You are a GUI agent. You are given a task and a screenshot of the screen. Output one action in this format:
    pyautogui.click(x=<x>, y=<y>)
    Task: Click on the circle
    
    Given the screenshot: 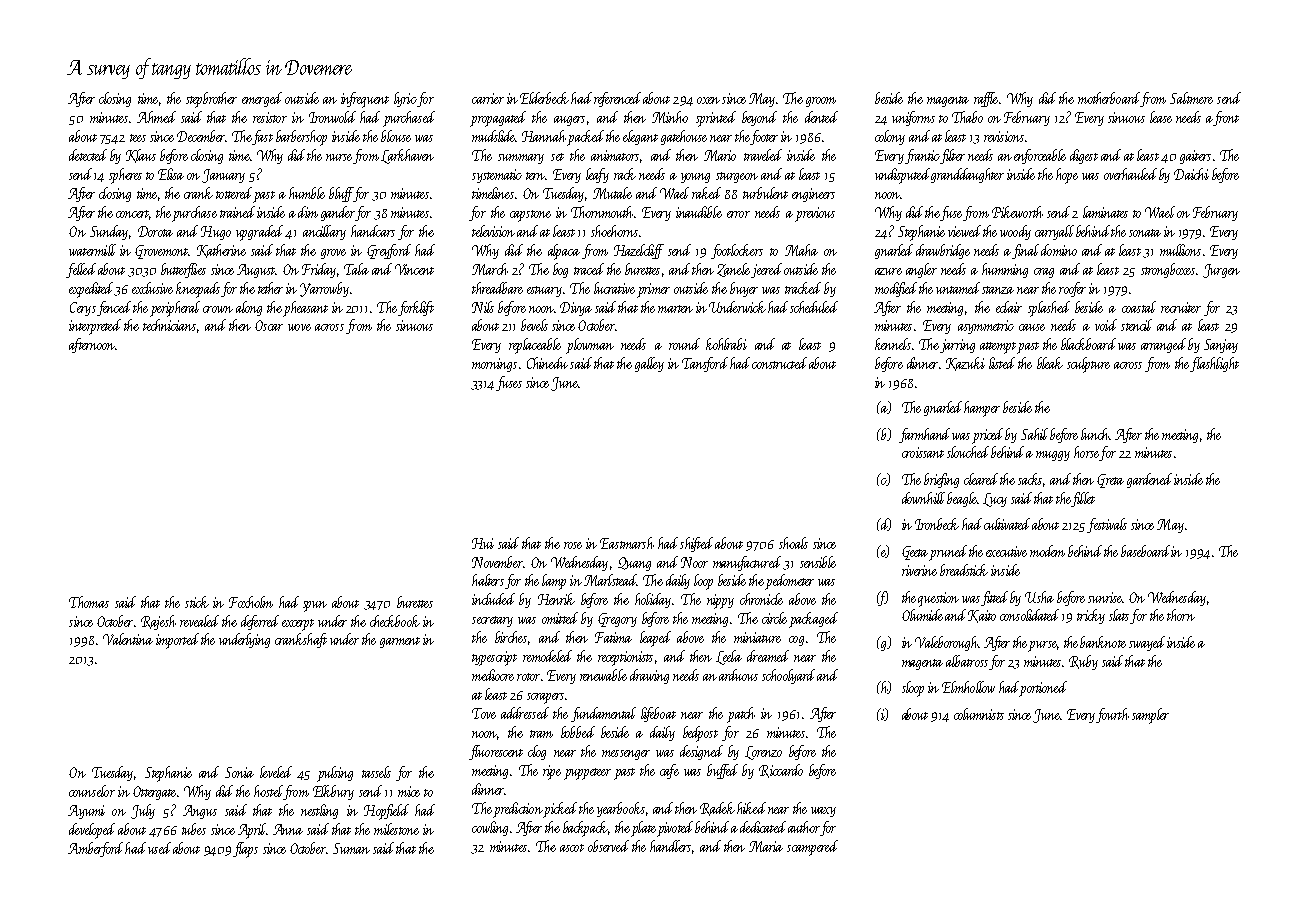 What is the action you would take?
    pyautogui.click(x=774, y=618)
